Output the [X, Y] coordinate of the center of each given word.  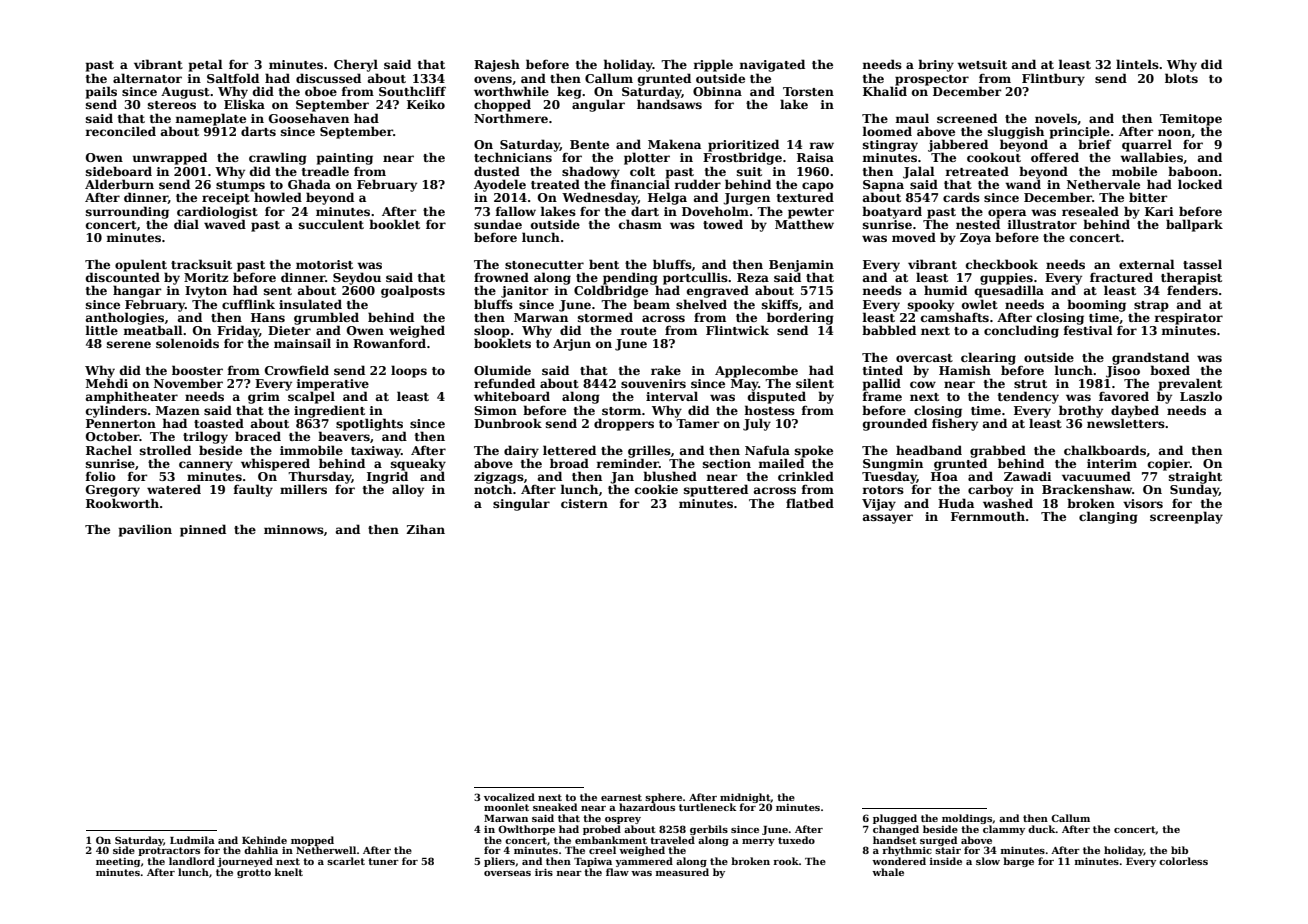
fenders [1192, 290]
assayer [888, 519]
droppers [624, 424]
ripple [713, 65]
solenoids [187, 343]
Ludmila [192, 840]
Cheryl [356, 65]
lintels [1137, 64]
